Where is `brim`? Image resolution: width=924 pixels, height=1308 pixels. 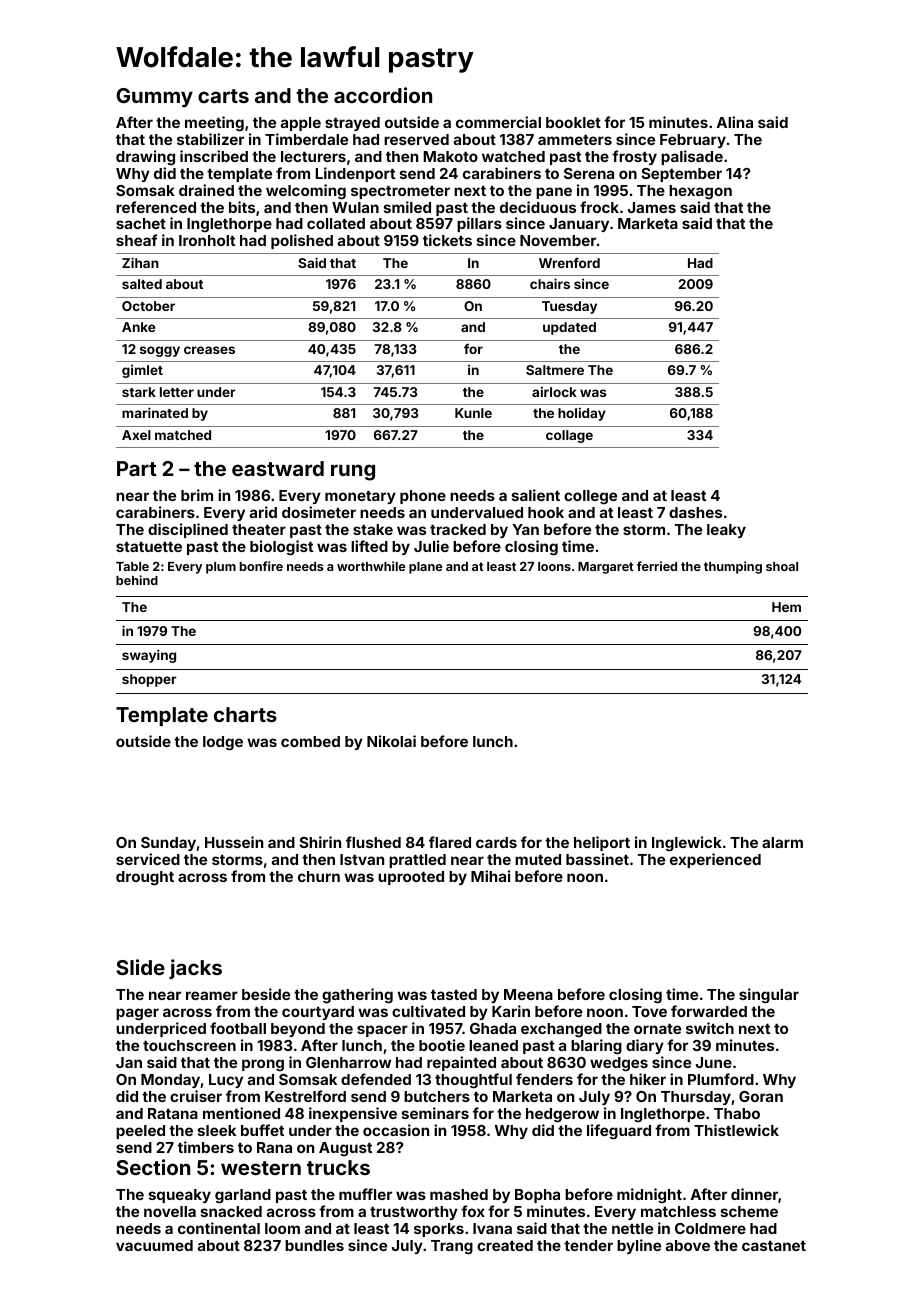
brim is located at coordinates (197, 495).
